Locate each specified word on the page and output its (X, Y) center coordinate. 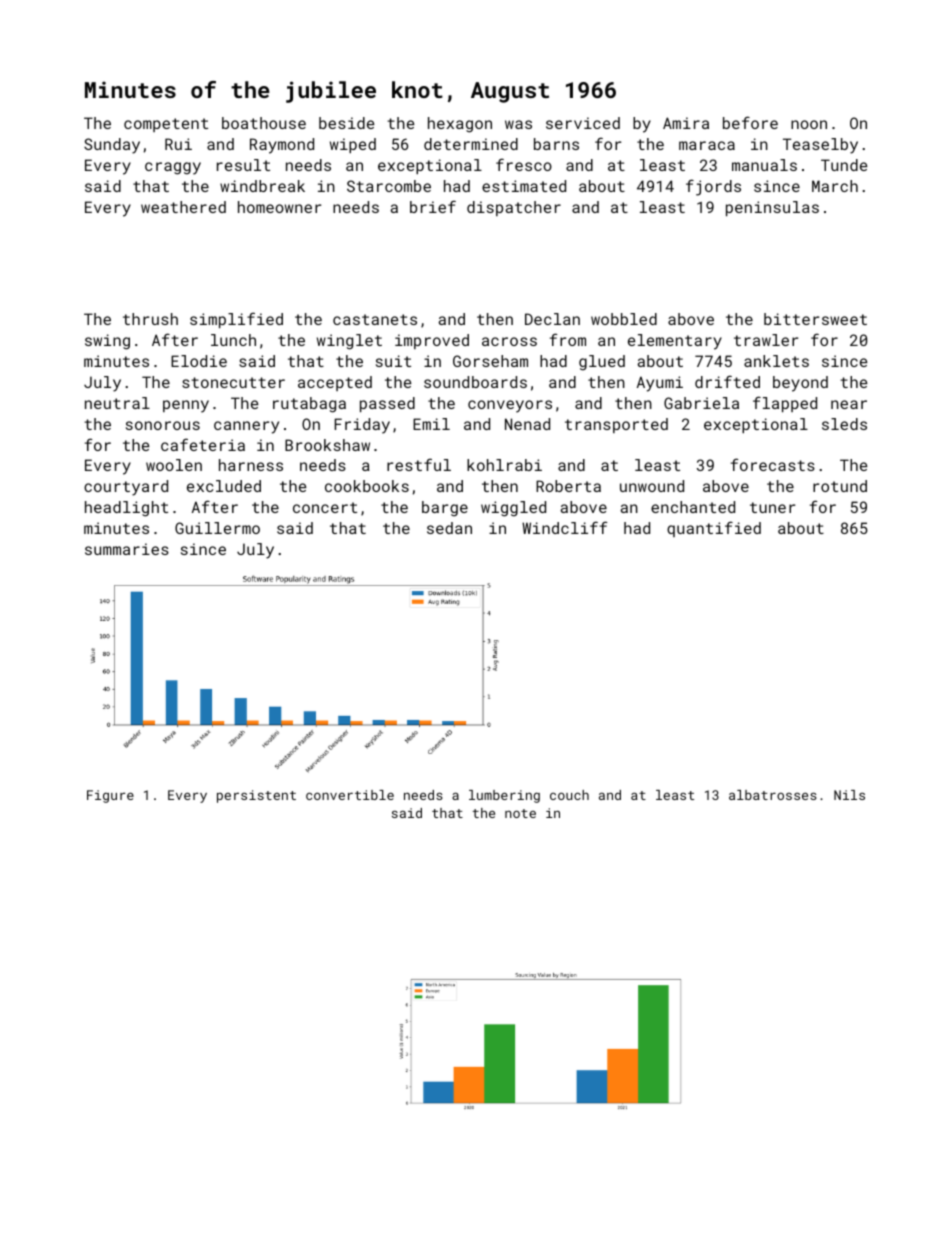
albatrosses (773, 795)
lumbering (504, 796)
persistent (256, 796)
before (750, 122)
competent (166, 125)
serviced (583, 123)
